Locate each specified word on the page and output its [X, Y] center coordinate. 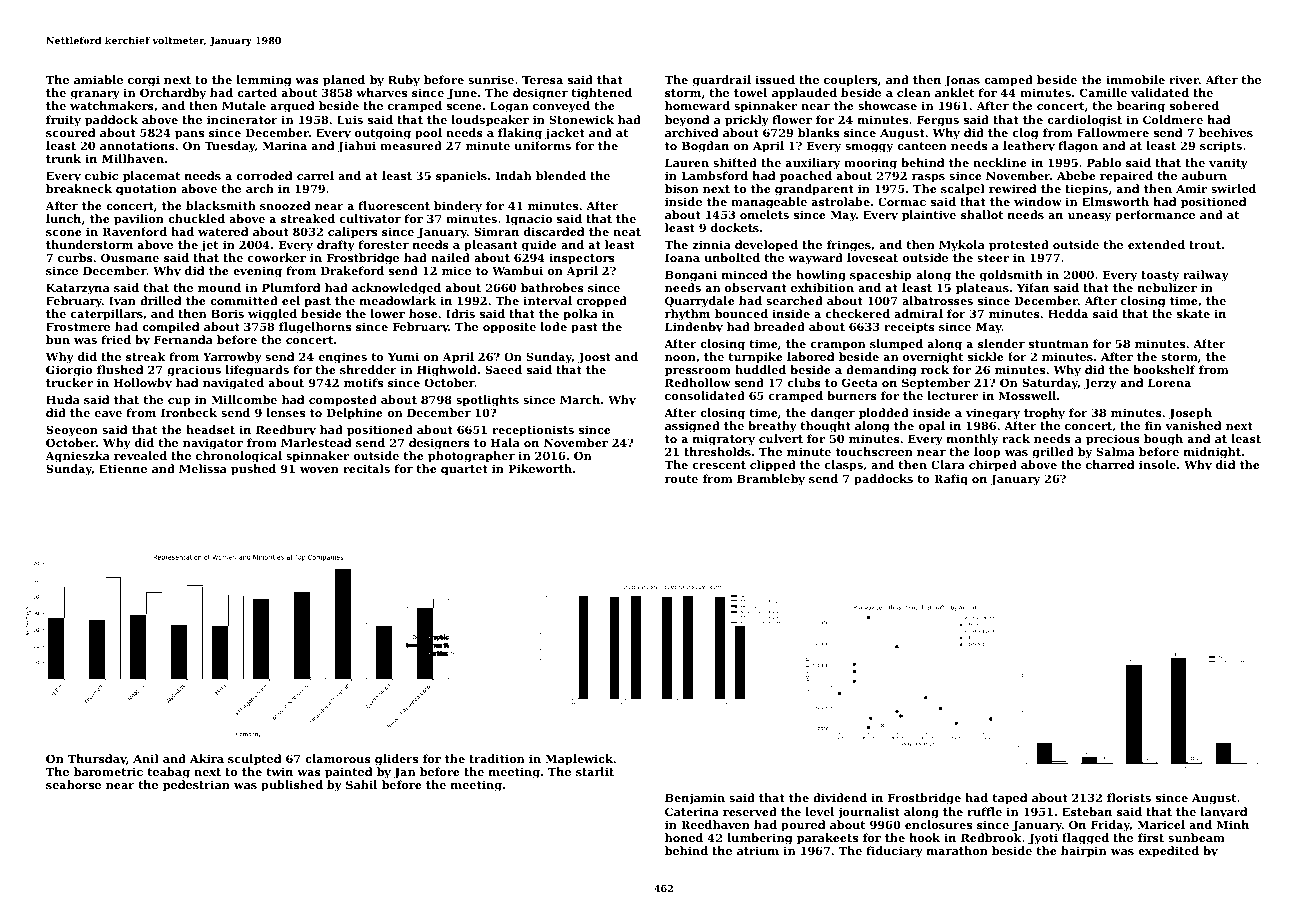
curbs [75, 257]
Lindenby [694, 328]
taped [1009, 799]
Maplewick [579, 760]
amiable [98, 79]
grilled [1053, 453]
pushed [253, 470]
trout [1205, 245]
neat [627, 232]
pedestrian [196, 786]
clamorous [338, 758]
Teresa [542, 80]
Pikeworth [540, 468]
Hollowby [143, 384]
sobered [1194, 105]
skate [1193, 313]
